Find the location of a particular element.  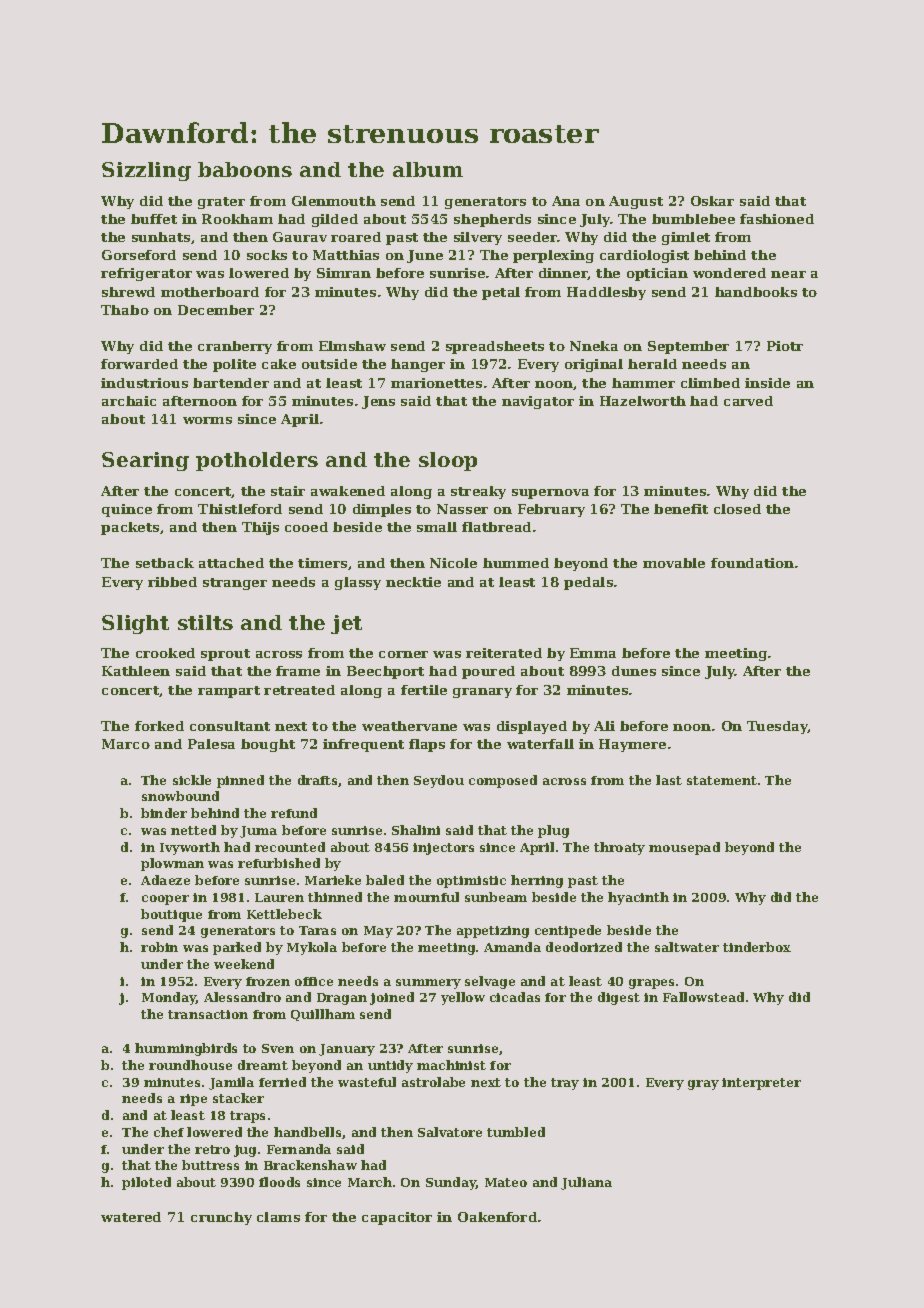

hummingbirds is located at coordinates (186, 1049).
